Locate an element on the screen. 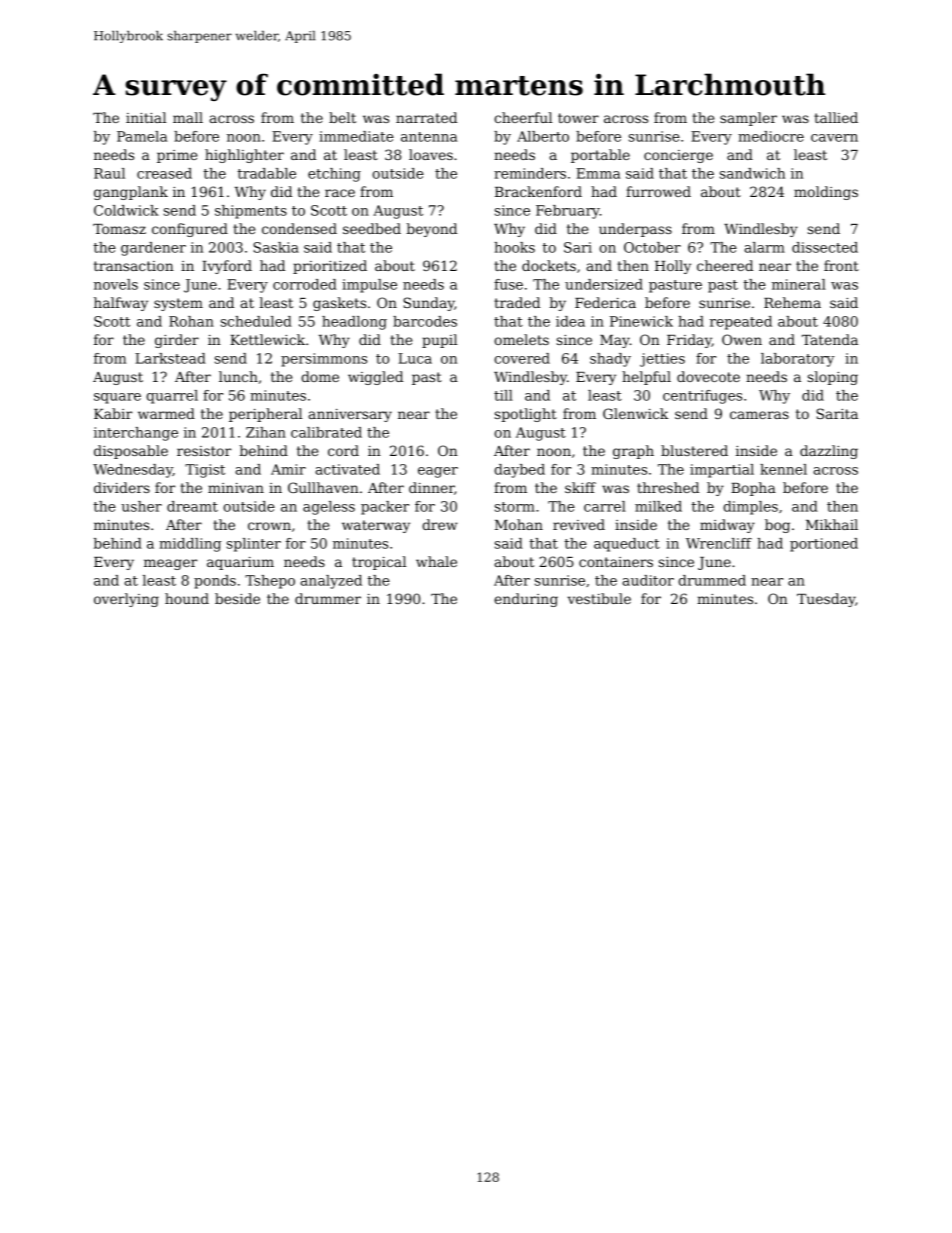 The image size is (952, 1233). tallied is located at coordinates (836, 117).
